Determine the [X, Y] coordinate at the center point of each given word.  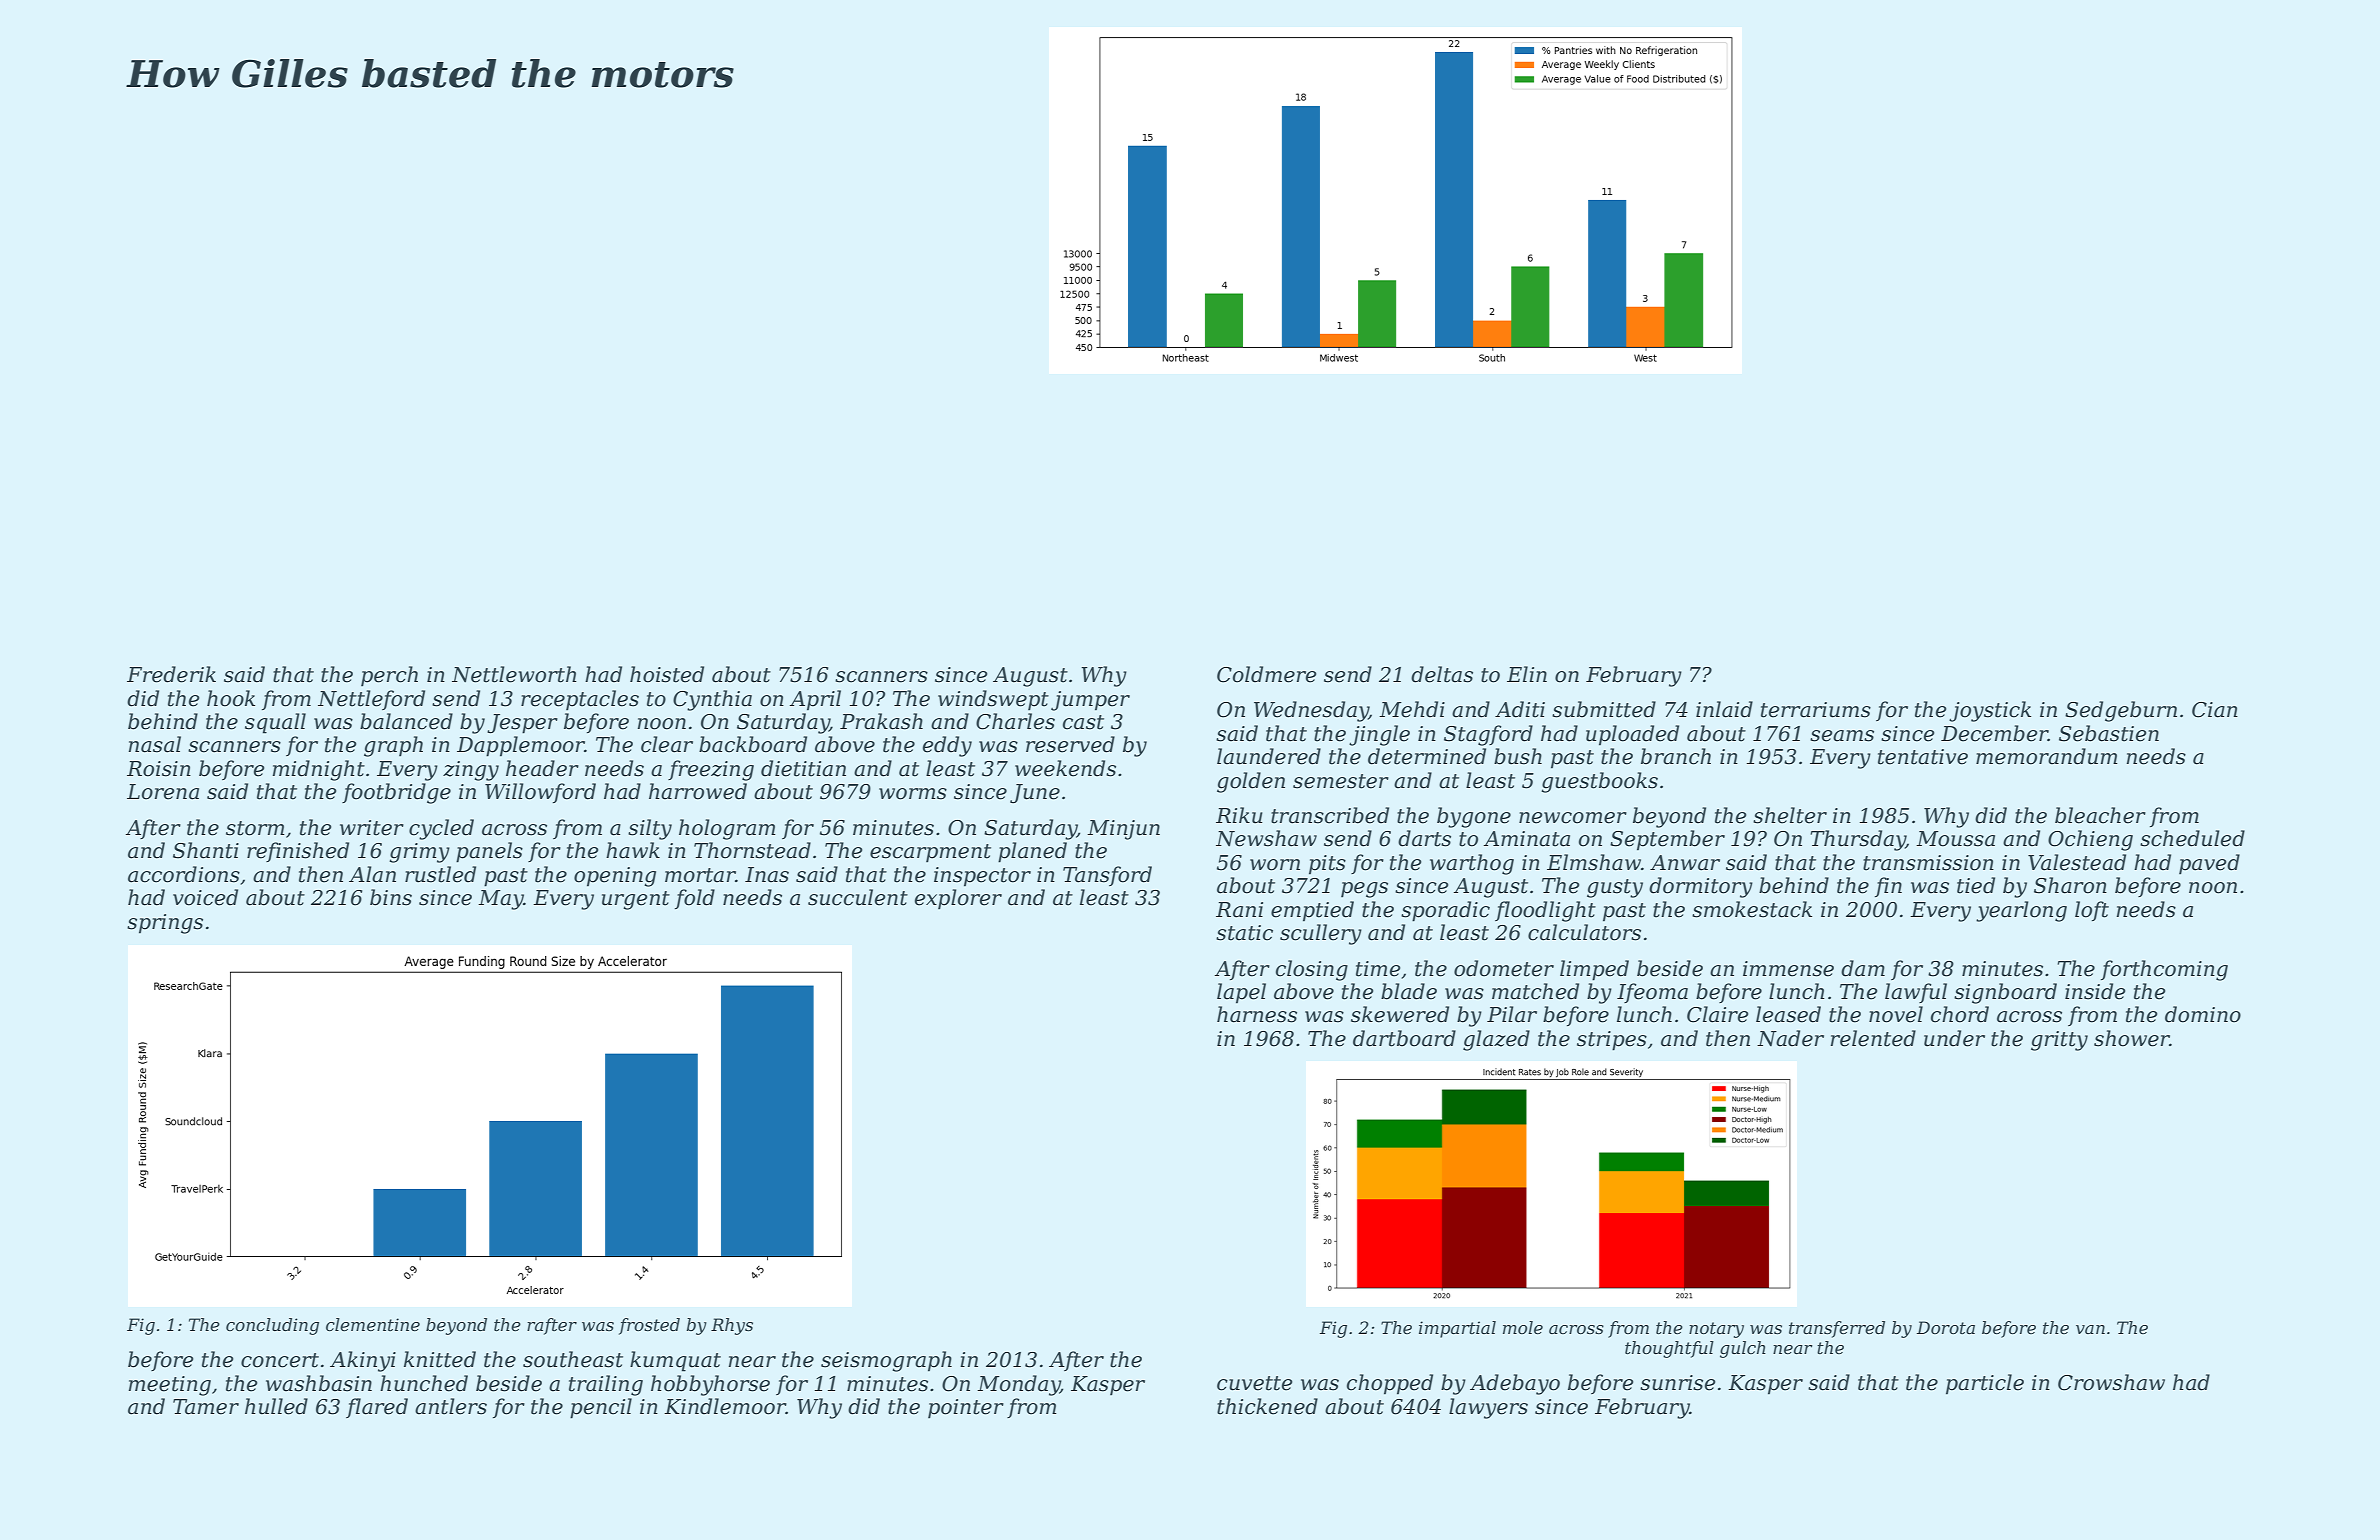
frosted [649, 1326]
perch [389, 676]
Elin [1527, 674]
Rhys [732, 1326]
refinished [298, 852]
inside [2095, 991]
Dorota [1946, 1327]
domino [2203, 1014]
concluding [272, 1326]
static [1244, 933]
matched [1535, 991]
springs [165, 924]
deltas [1442, 674]
